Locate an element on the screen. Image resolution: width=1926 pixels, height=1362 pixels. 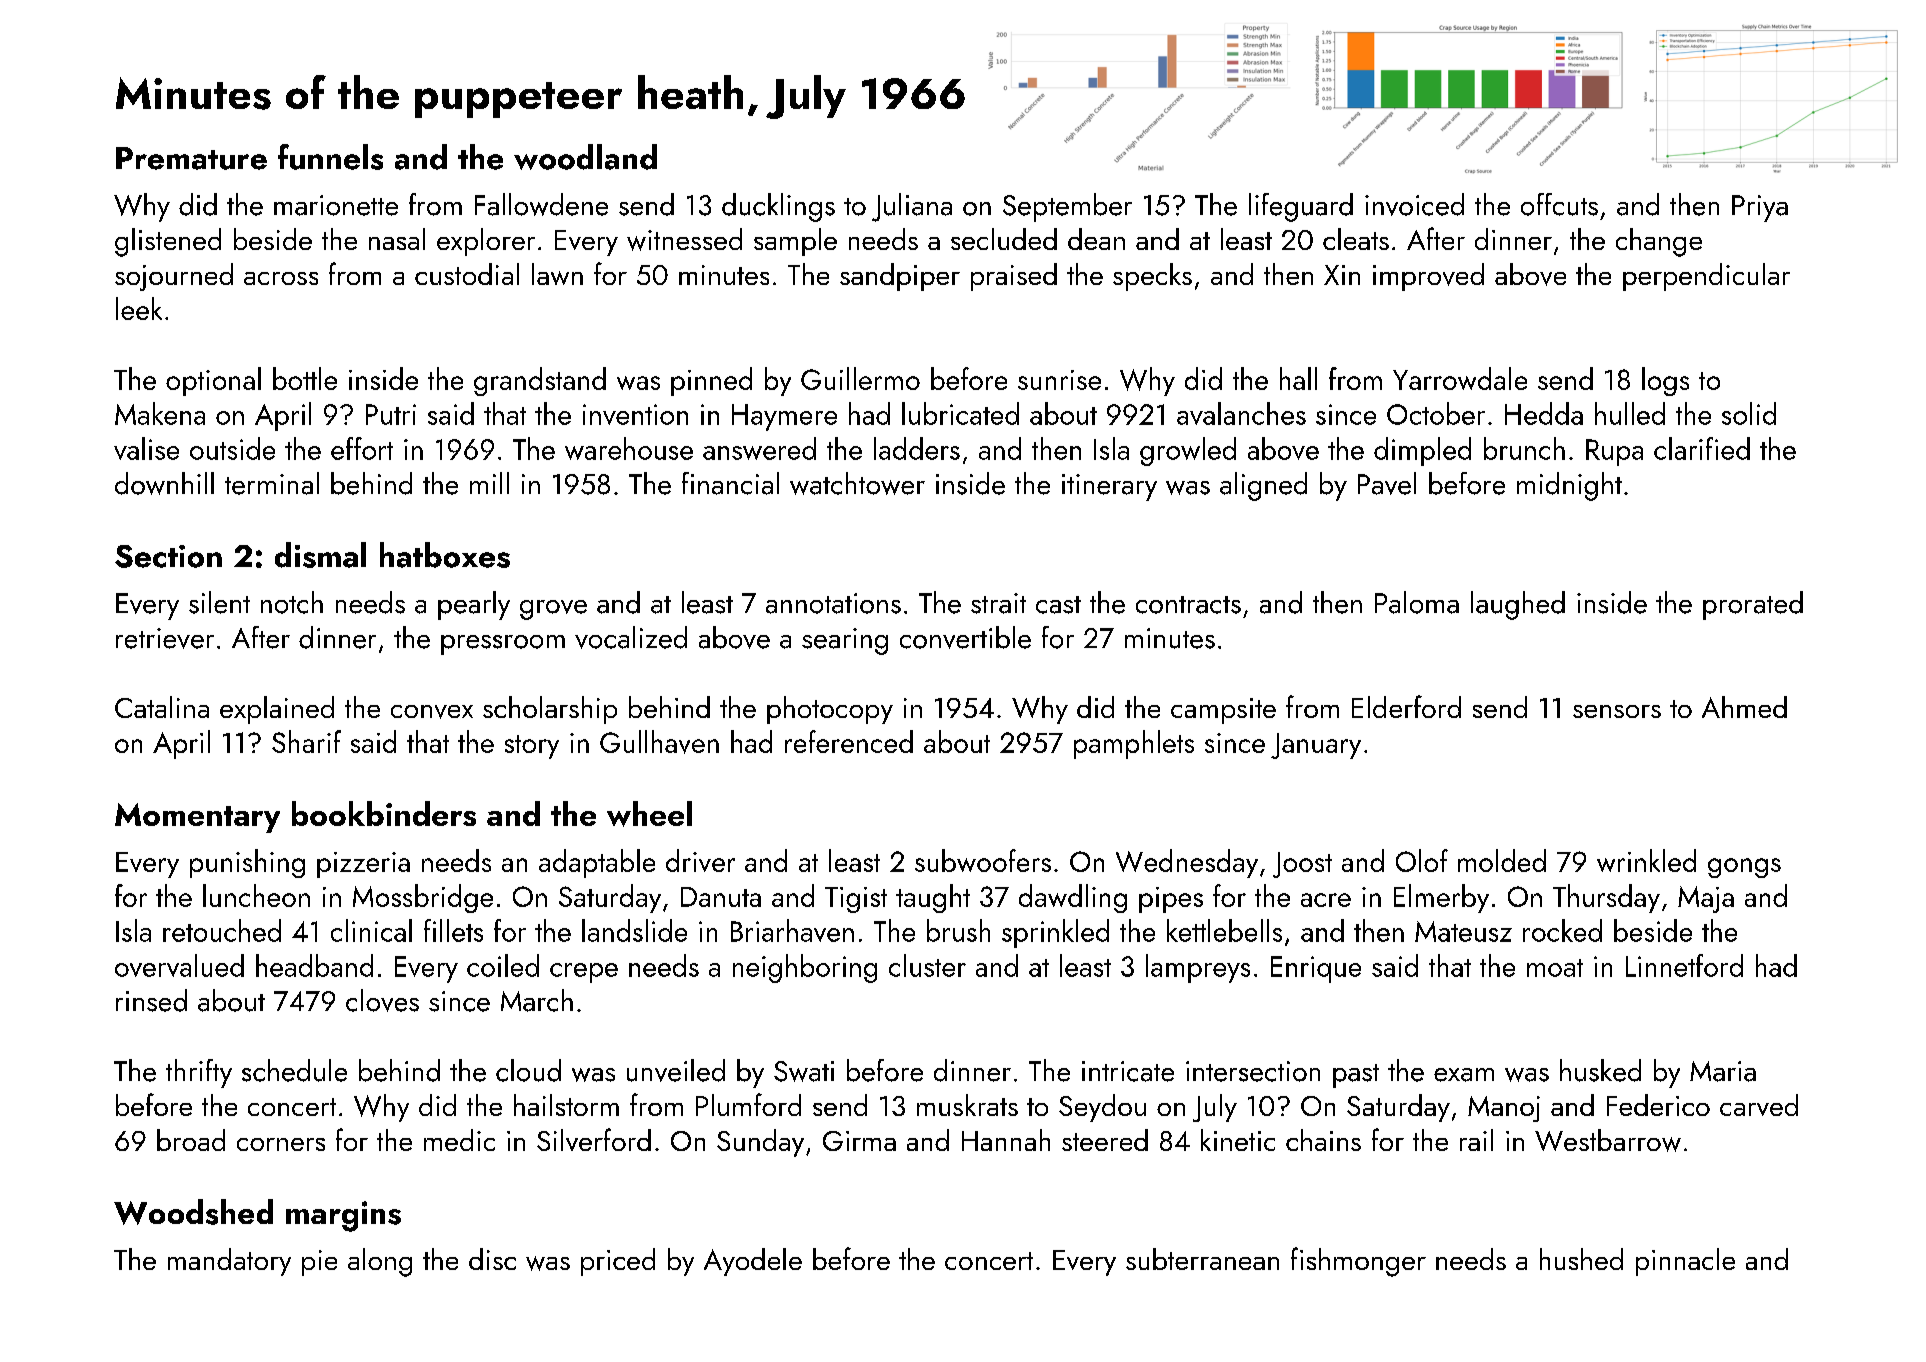
watchtower is located at coordinates (857, 483).
